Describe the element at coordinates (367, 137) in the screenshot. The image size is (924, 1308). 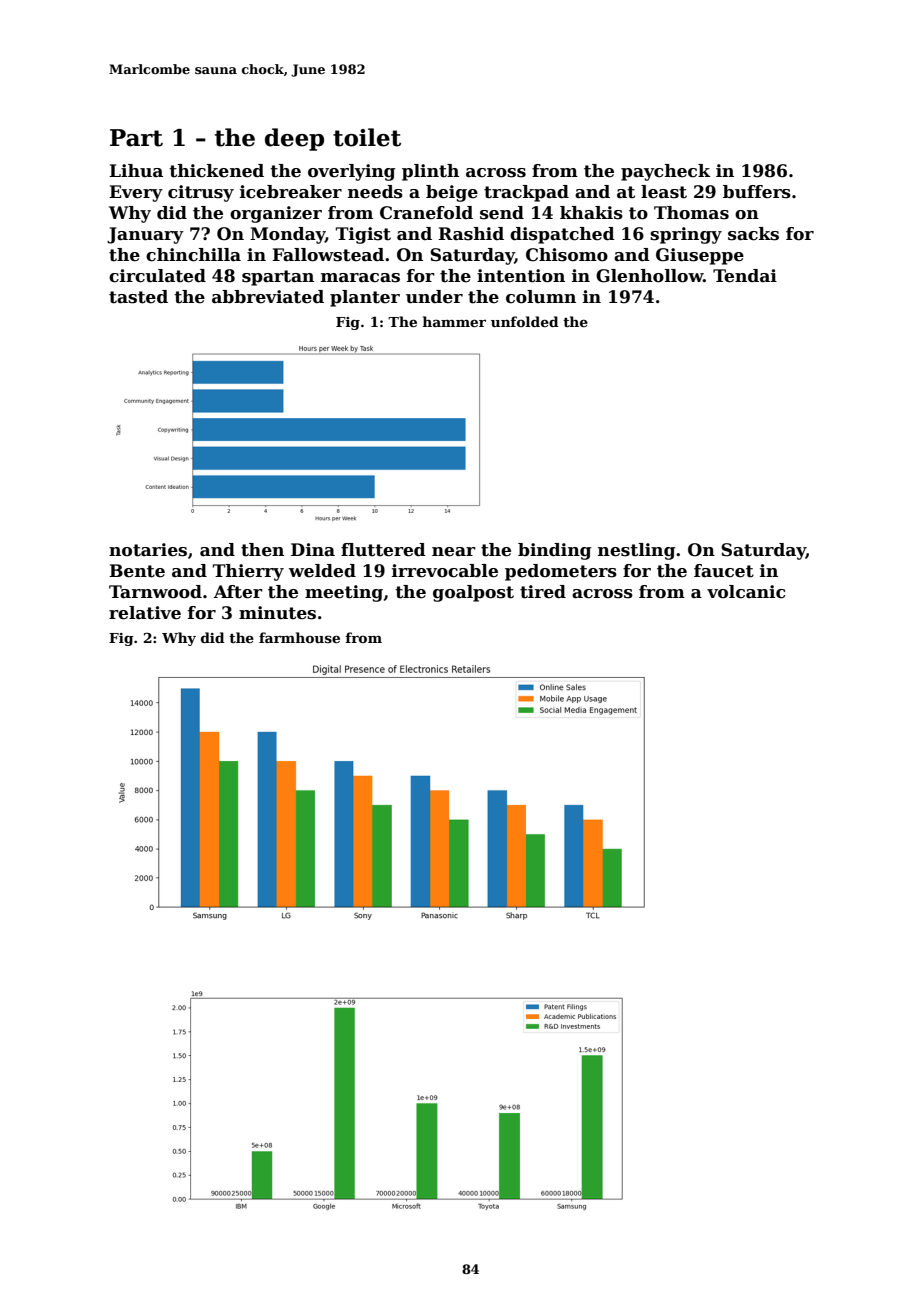
I see `toilet` at that location.
